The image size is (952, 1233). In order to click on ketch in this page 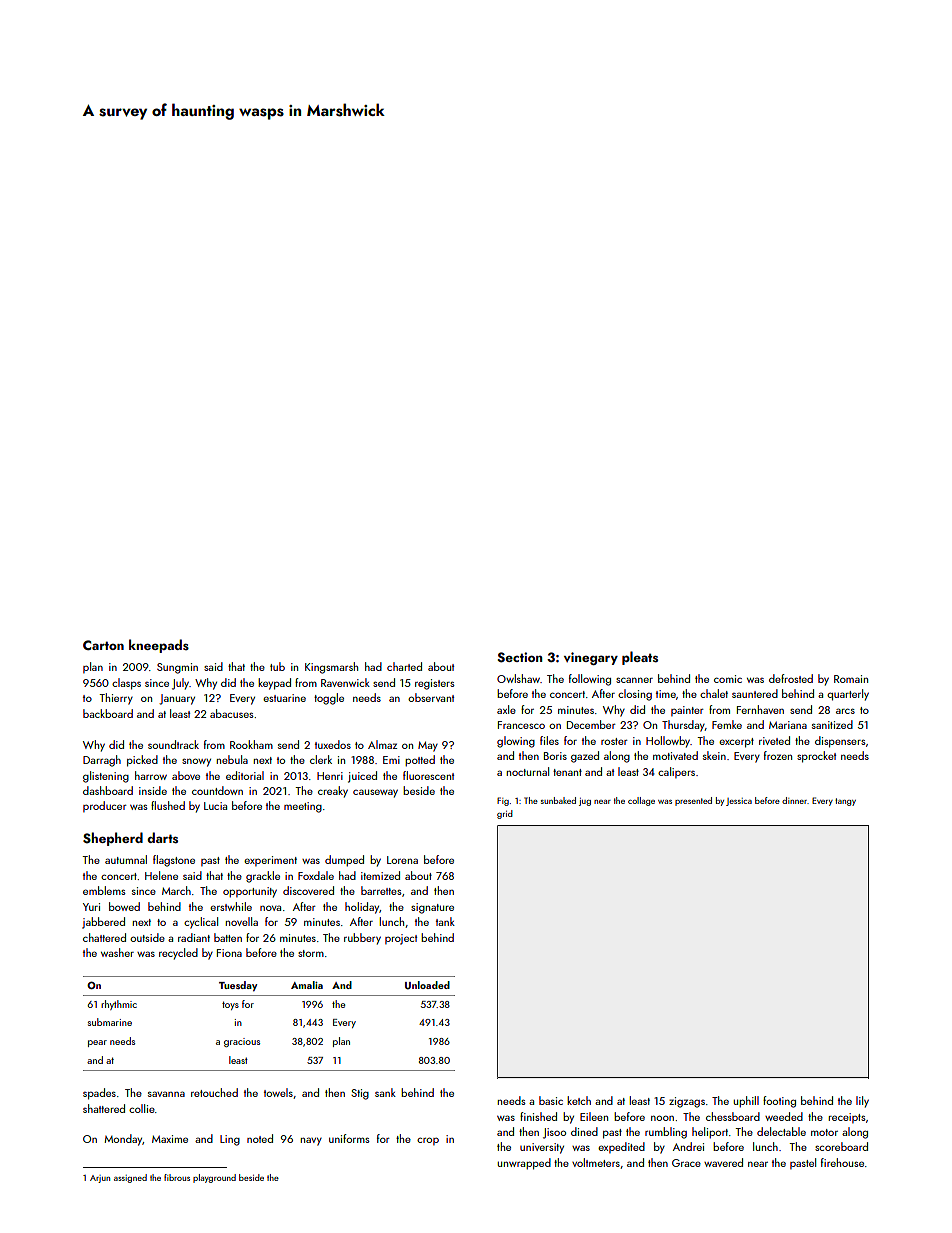, I will do `click(579, 1100)`.
